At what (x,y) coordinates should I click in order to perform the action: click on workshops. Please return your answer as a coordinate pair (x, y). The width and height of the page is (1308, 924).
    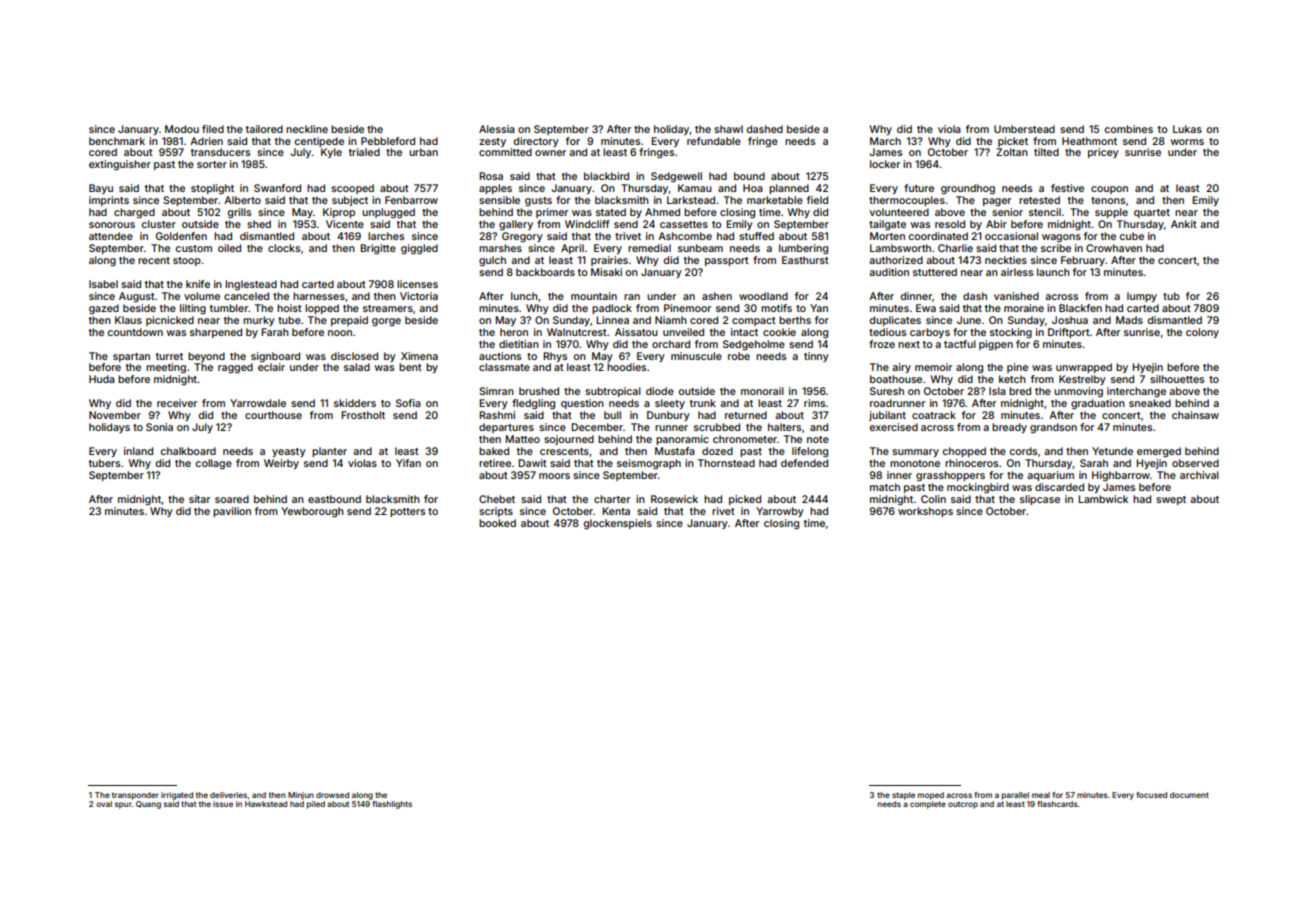
    Looking at the image, I should click on (925, 512).
